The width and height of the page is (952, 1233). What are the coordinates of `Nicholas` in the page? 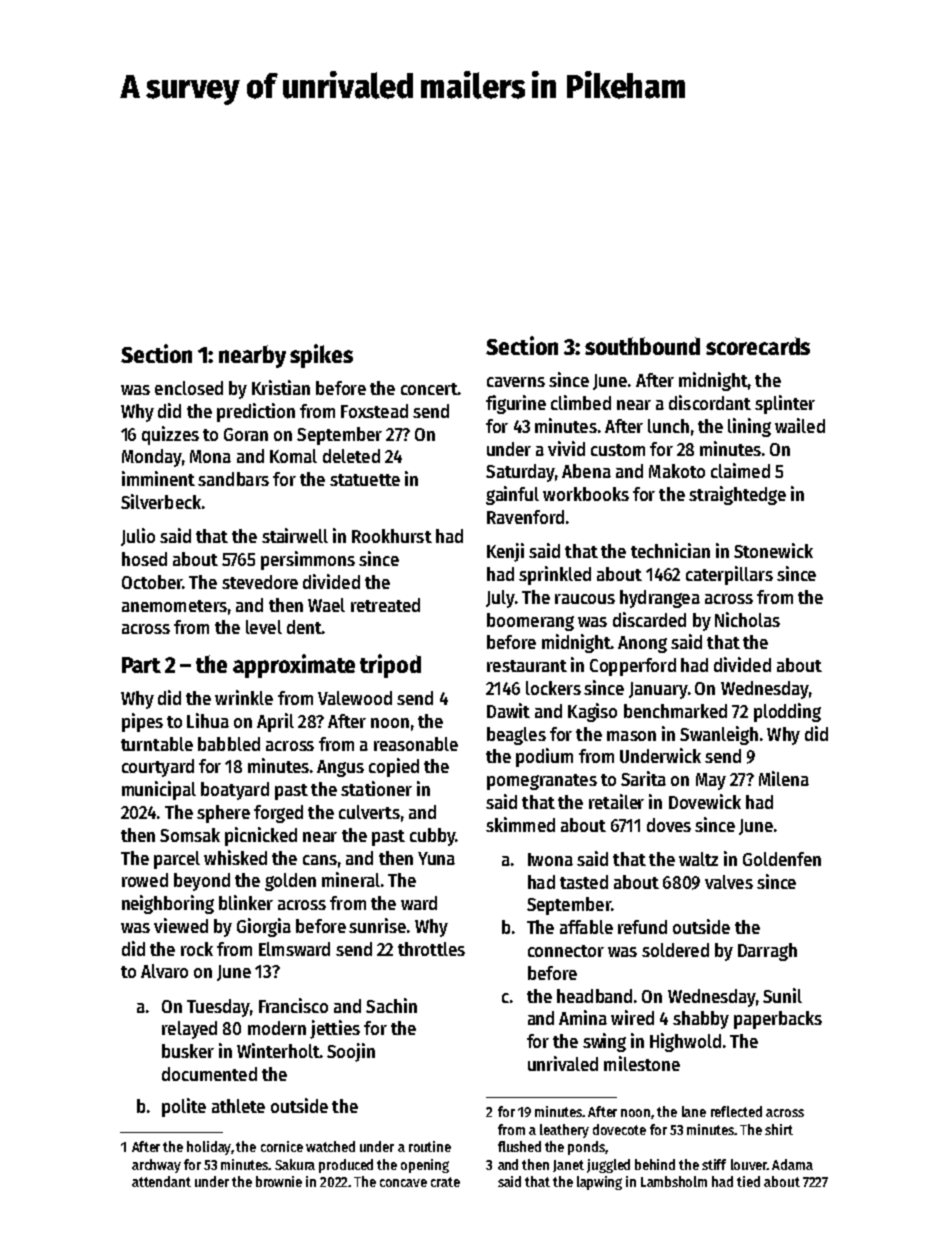 It's located at (747, 619).
